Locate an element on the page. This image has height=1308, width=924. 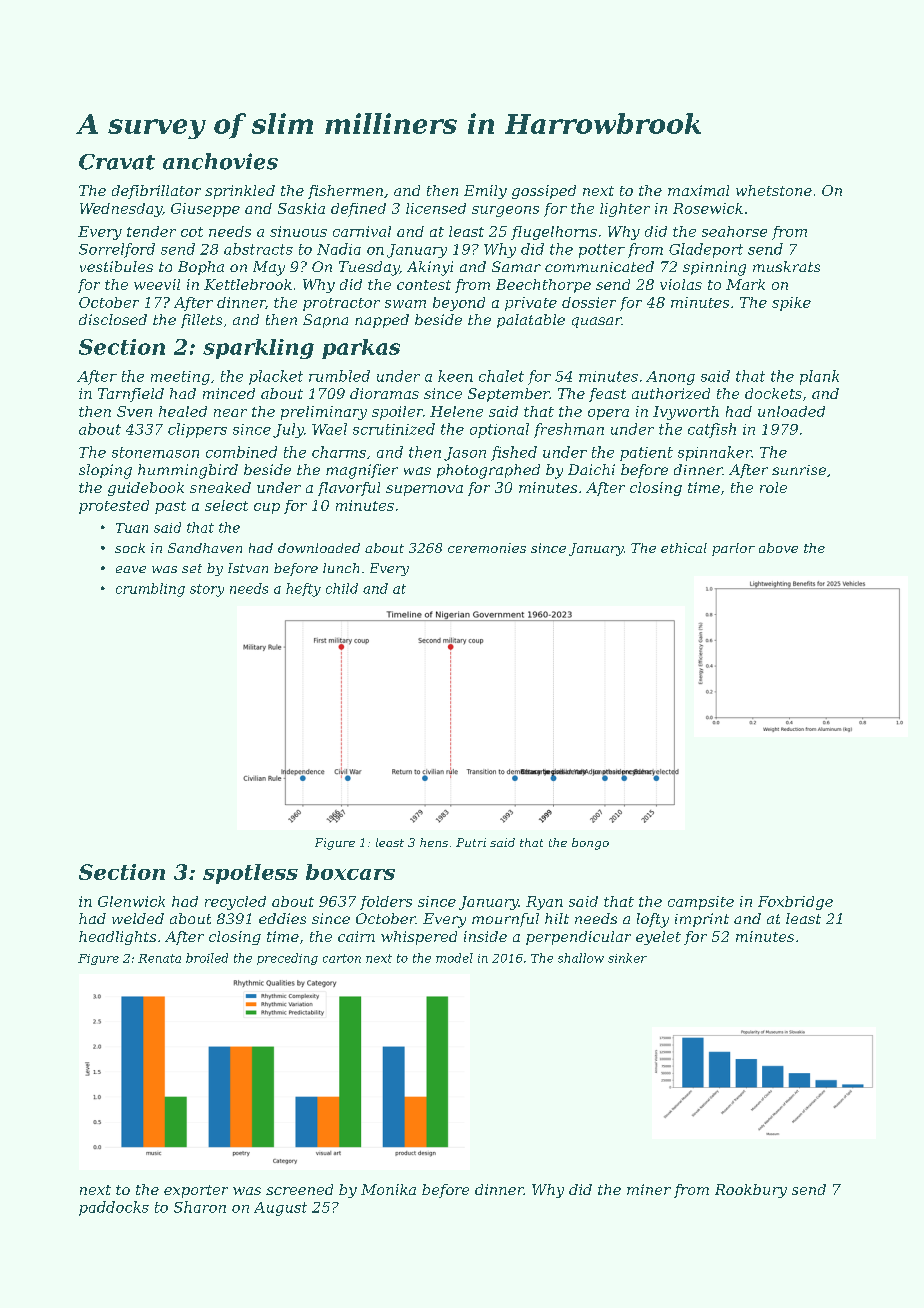
sloping is located at coordinates (105, 471).
